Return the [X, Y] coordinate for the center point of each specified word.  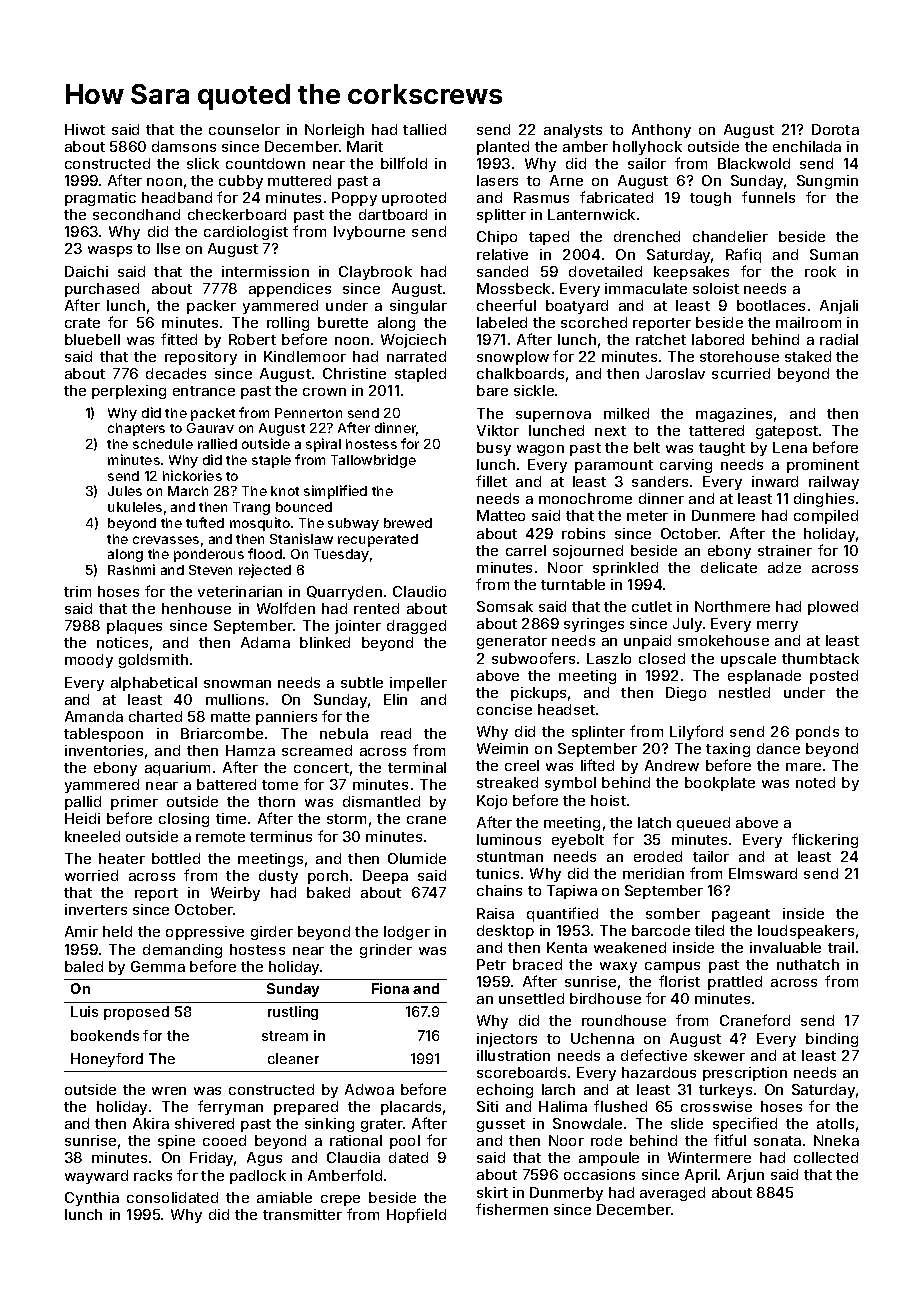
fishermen [512, 1209]
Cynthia [92, 1199]
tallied [424, 129]
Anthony [661, 131]
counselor [244, 129]
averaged [672, 1194]
